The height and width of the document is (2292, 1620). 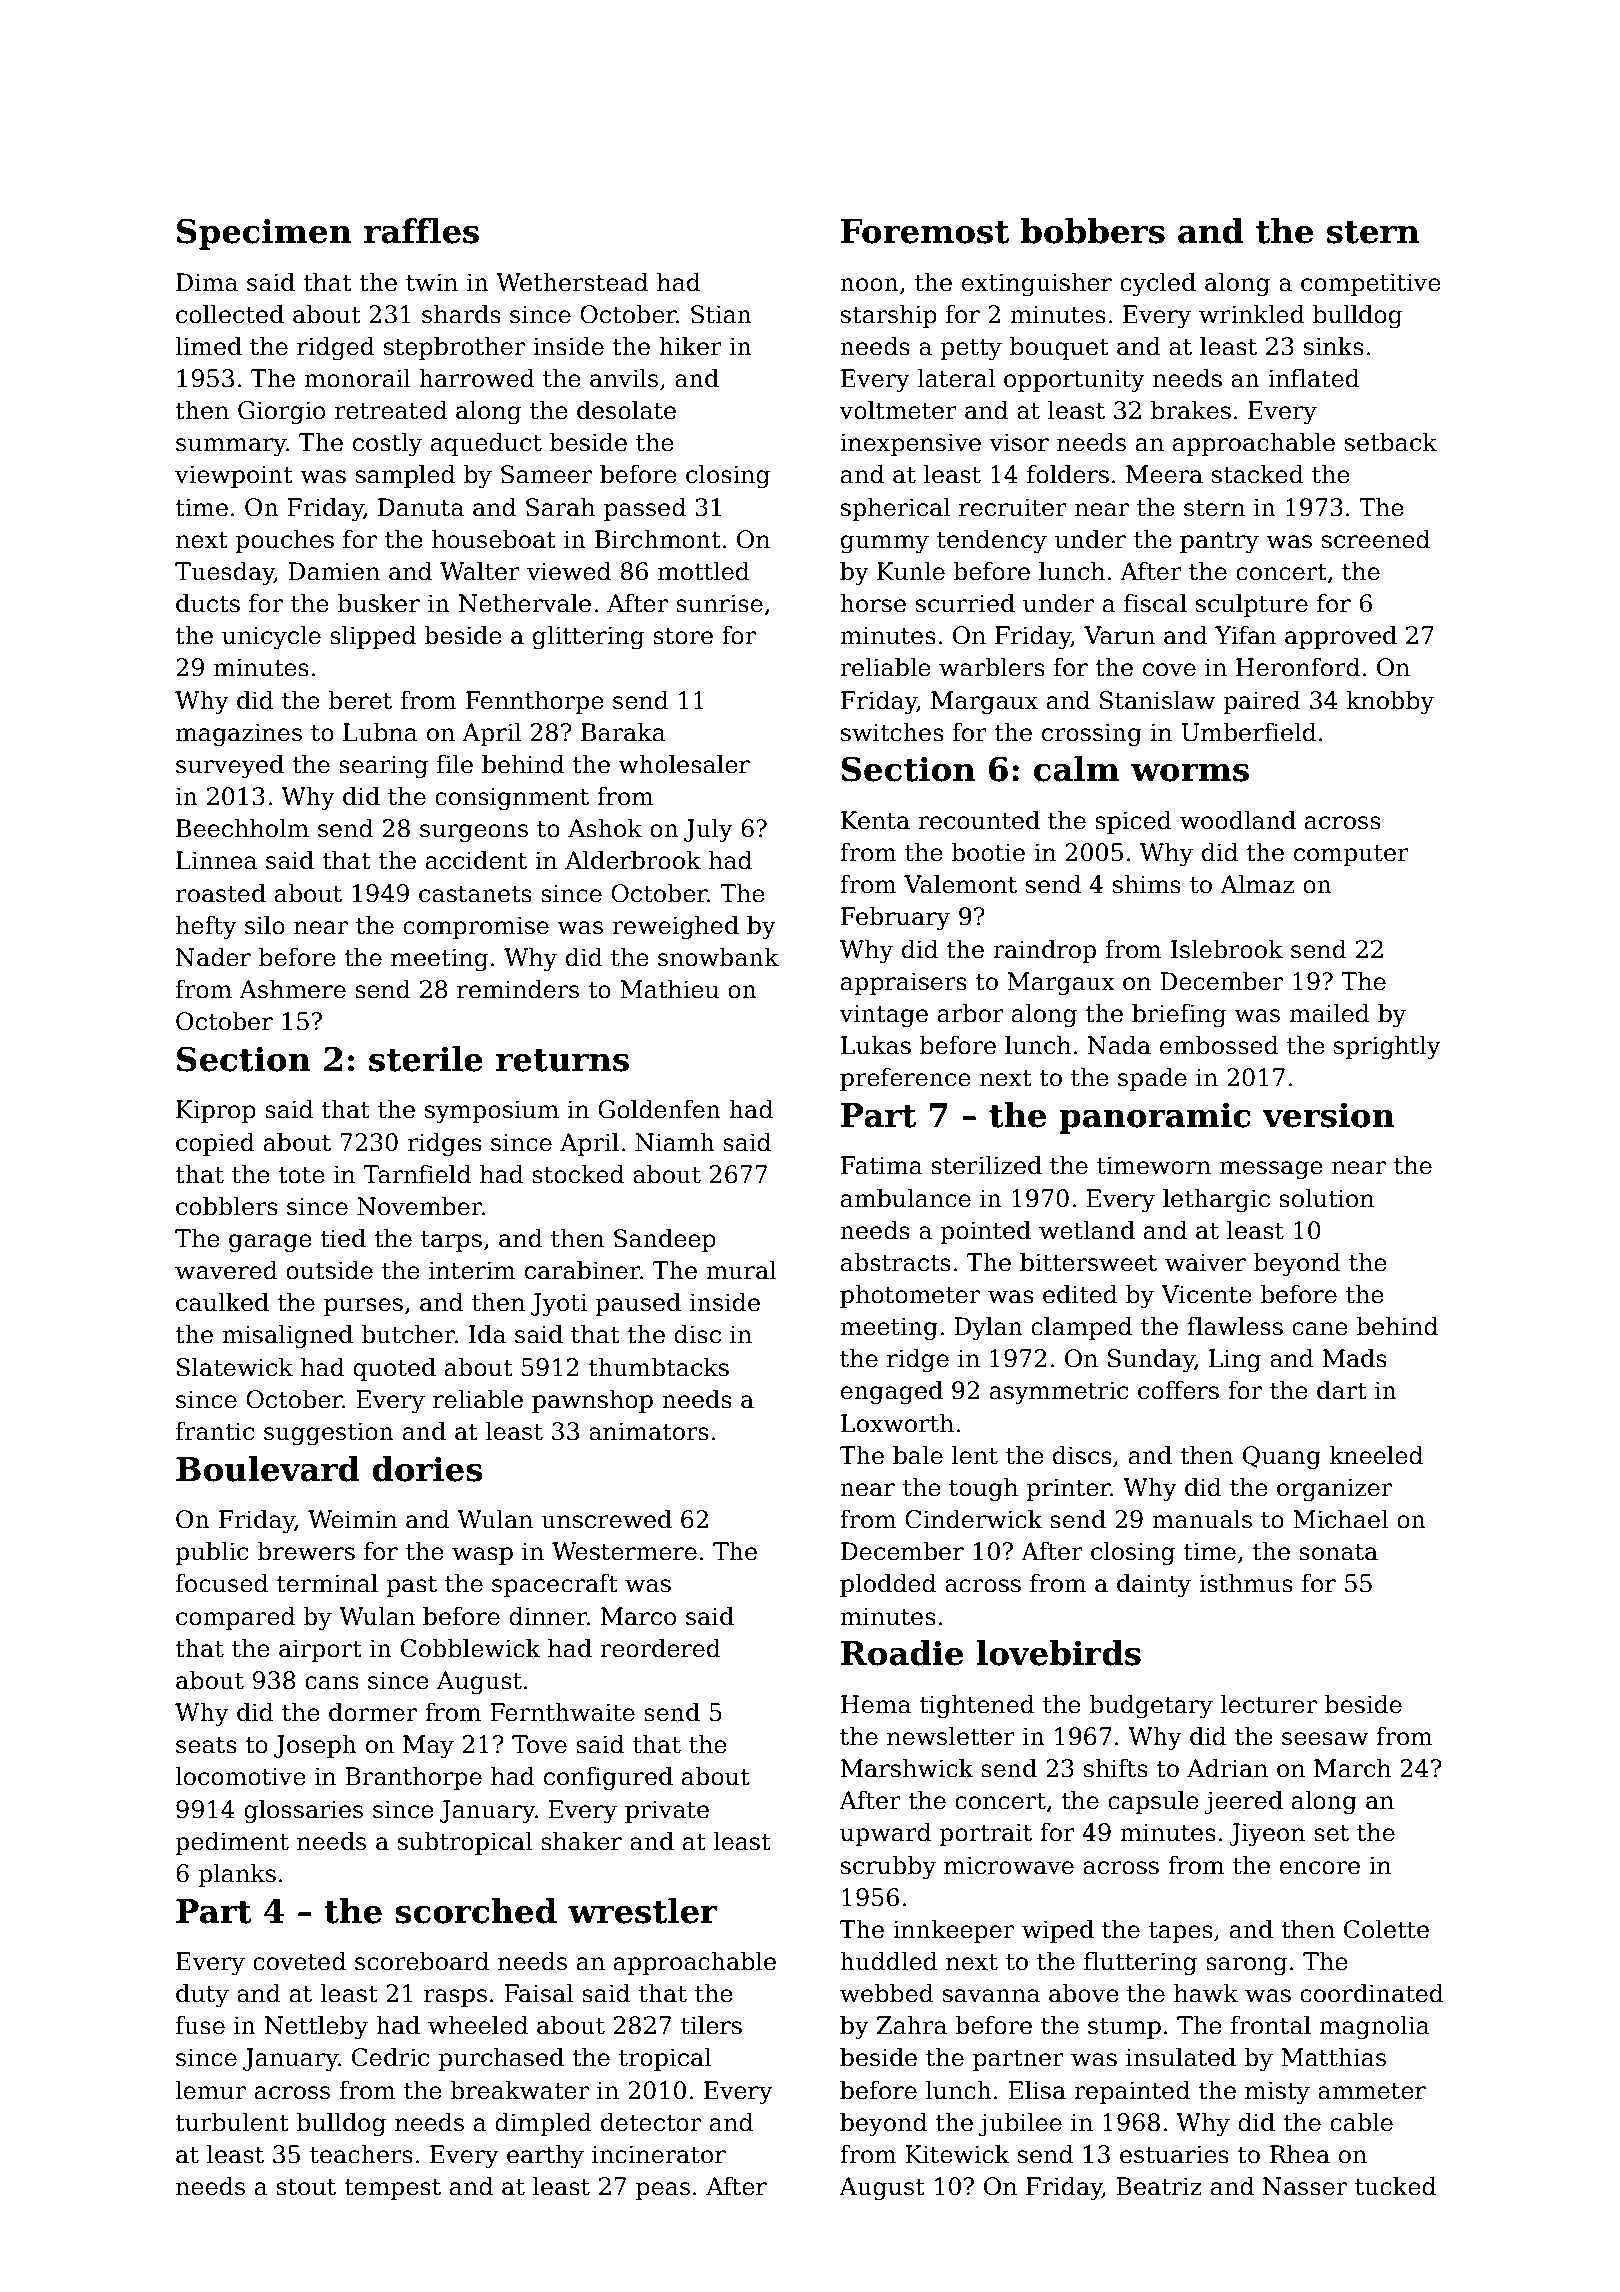 What do you see at coordinates (925, 231) in the document?
I see `Foremost` at bounding box center [925, 231].
